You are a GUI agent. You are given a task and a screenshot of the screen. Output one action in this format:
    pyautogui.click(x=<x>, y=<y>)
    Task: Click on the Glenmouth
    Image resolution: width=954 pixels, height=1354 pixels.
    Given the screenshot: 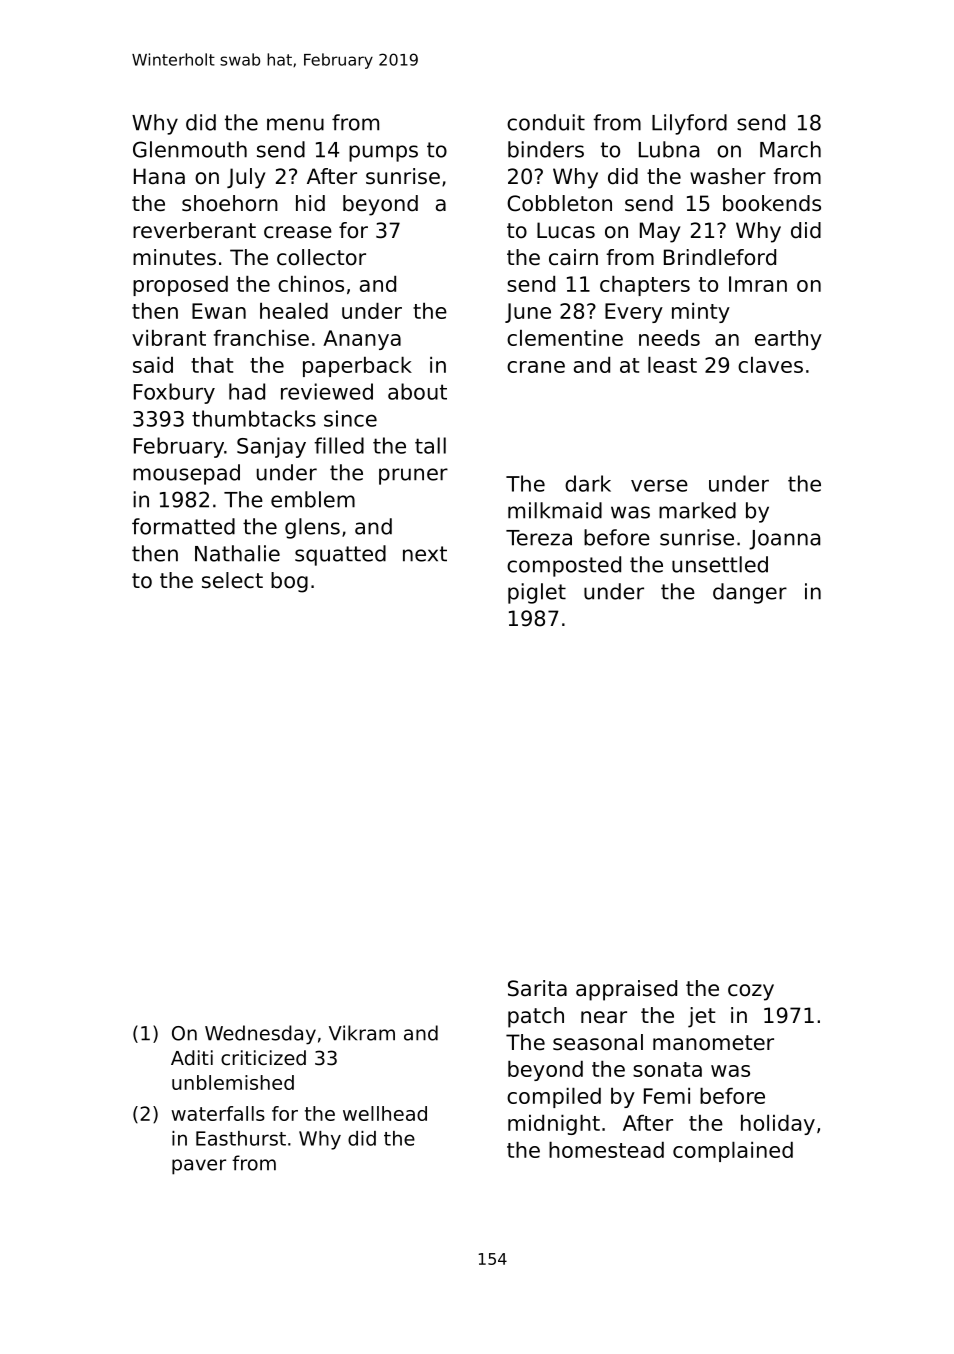 What is the action you would take?
    pyautogui.click(x=190, y=149)
